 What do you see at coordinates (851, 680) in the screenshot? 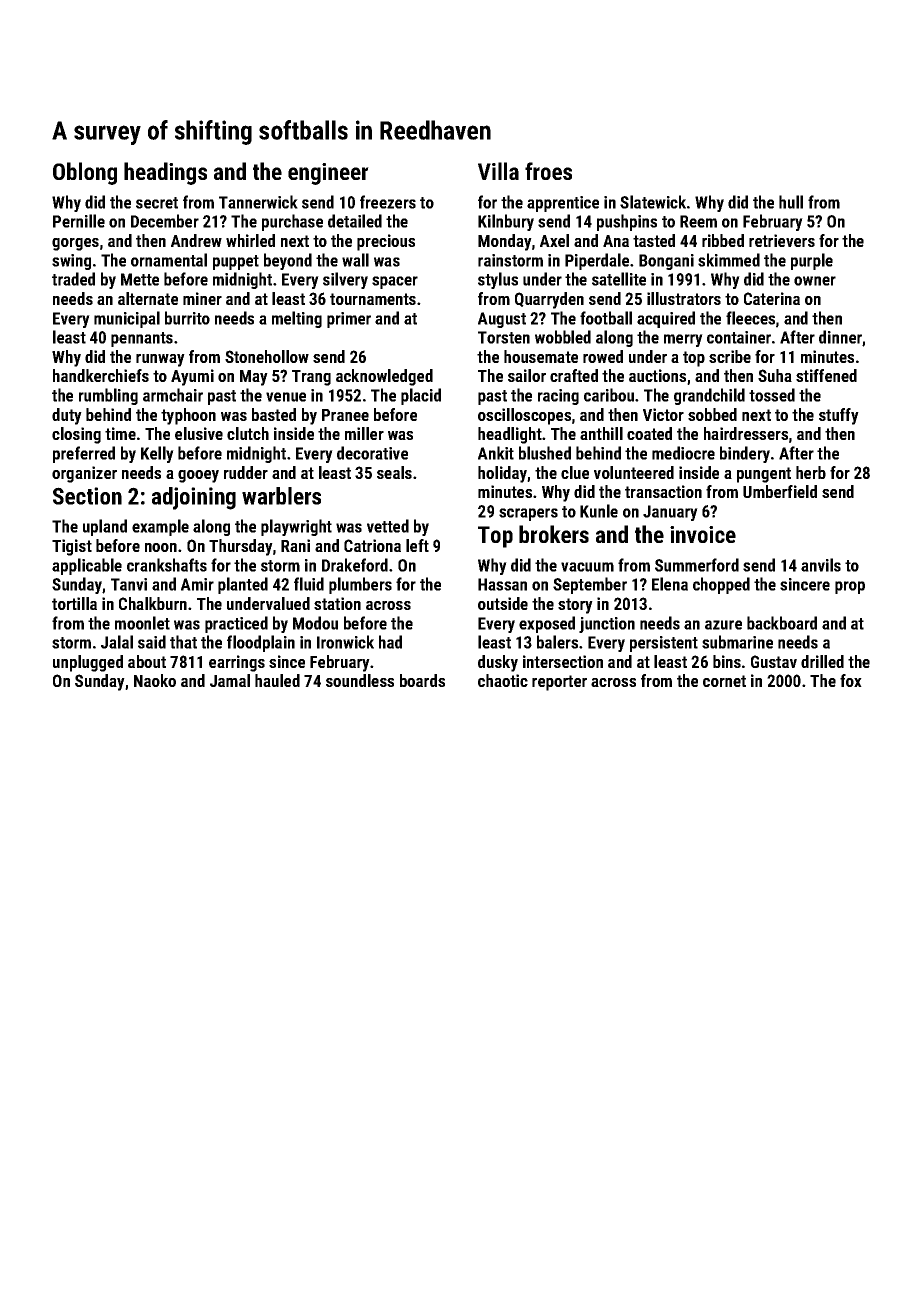
I see `fox` at bounding box center [851, 680].
